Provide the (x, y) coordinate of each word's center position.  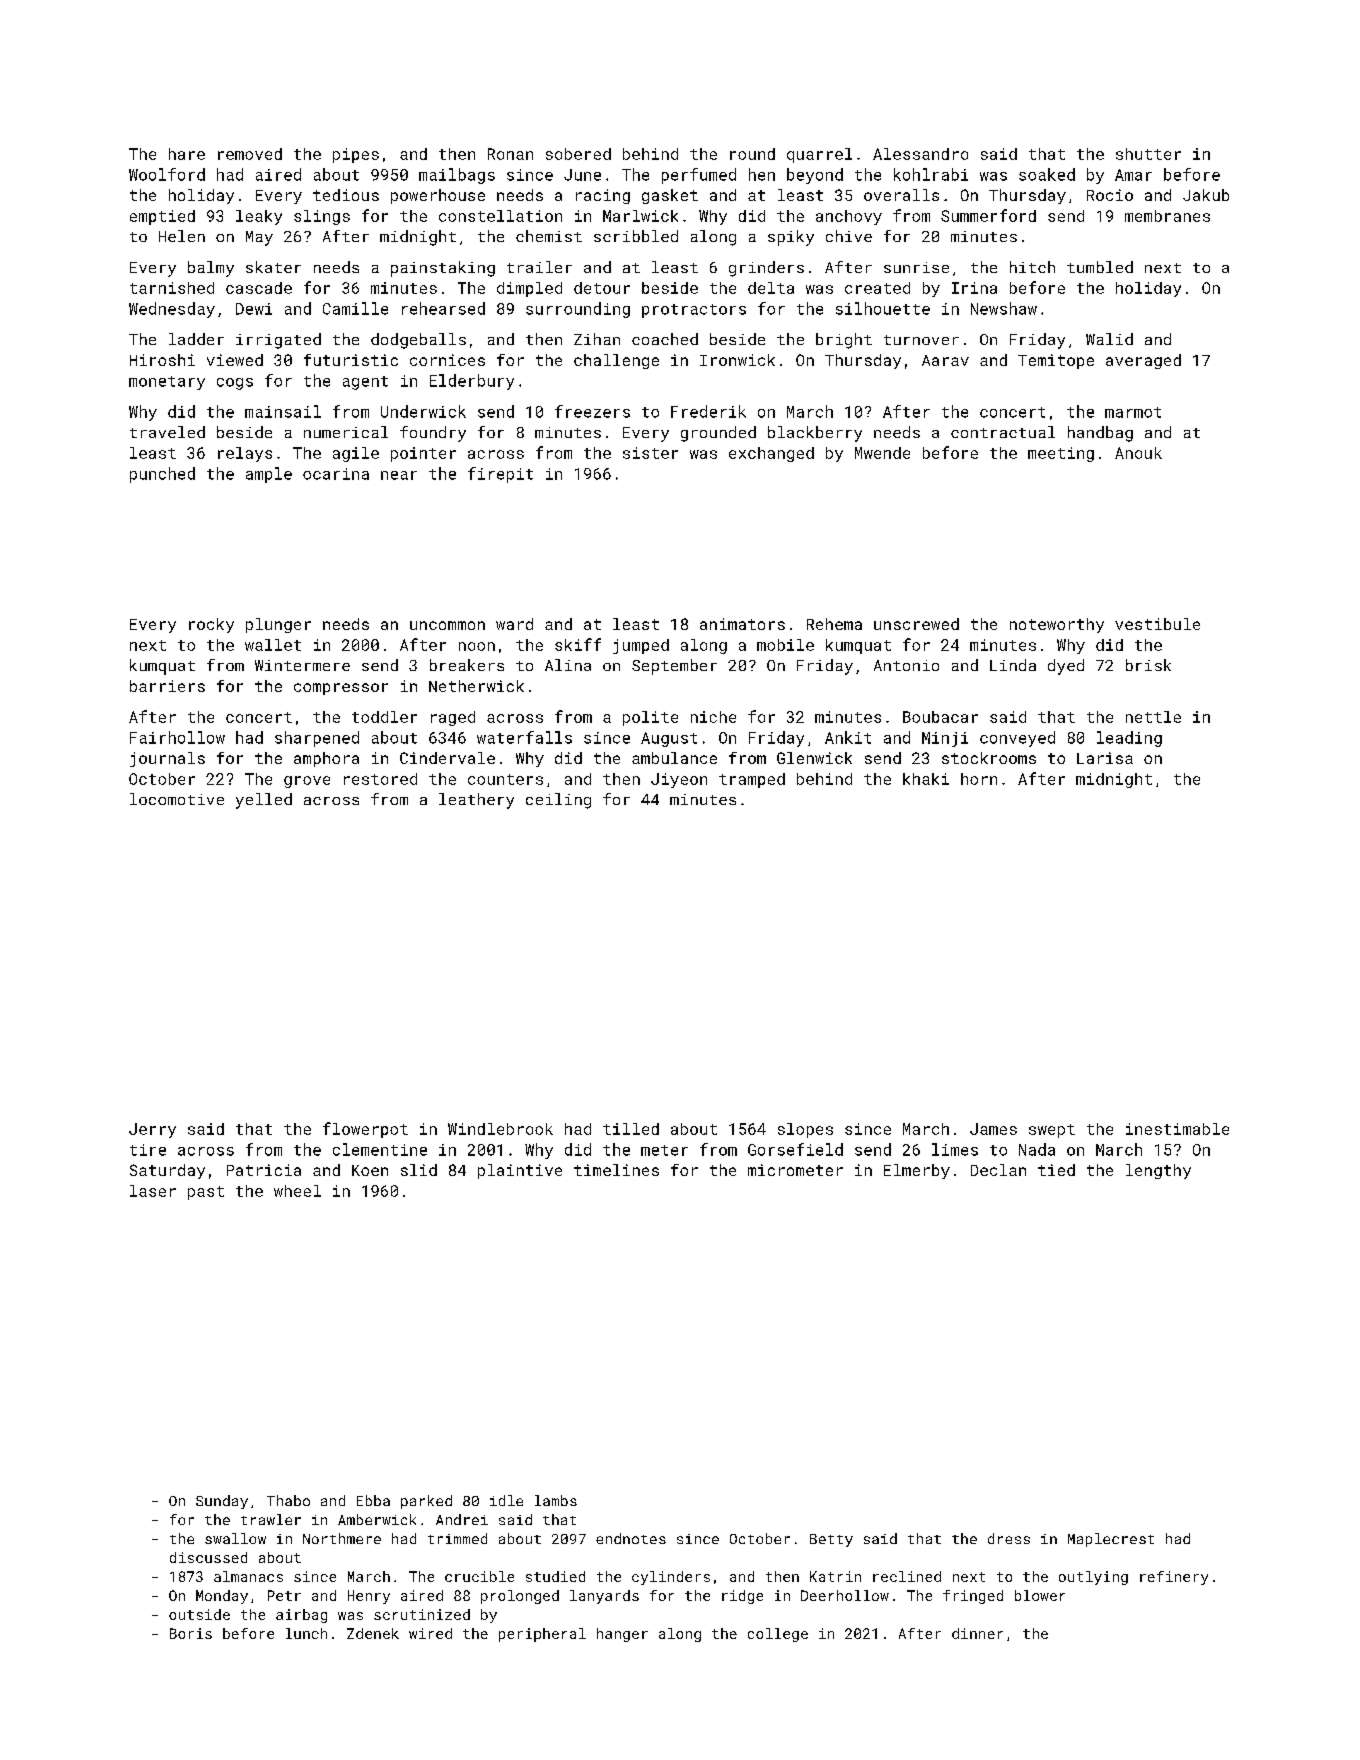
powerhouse (438, 196)
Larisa (1105, 758)
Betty (831, 1540)
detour (602, 288)
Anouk (1138, 453)
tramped (752, 780)
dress (1009, 1538)
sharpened (317, 739)
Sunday (222, 1502)
